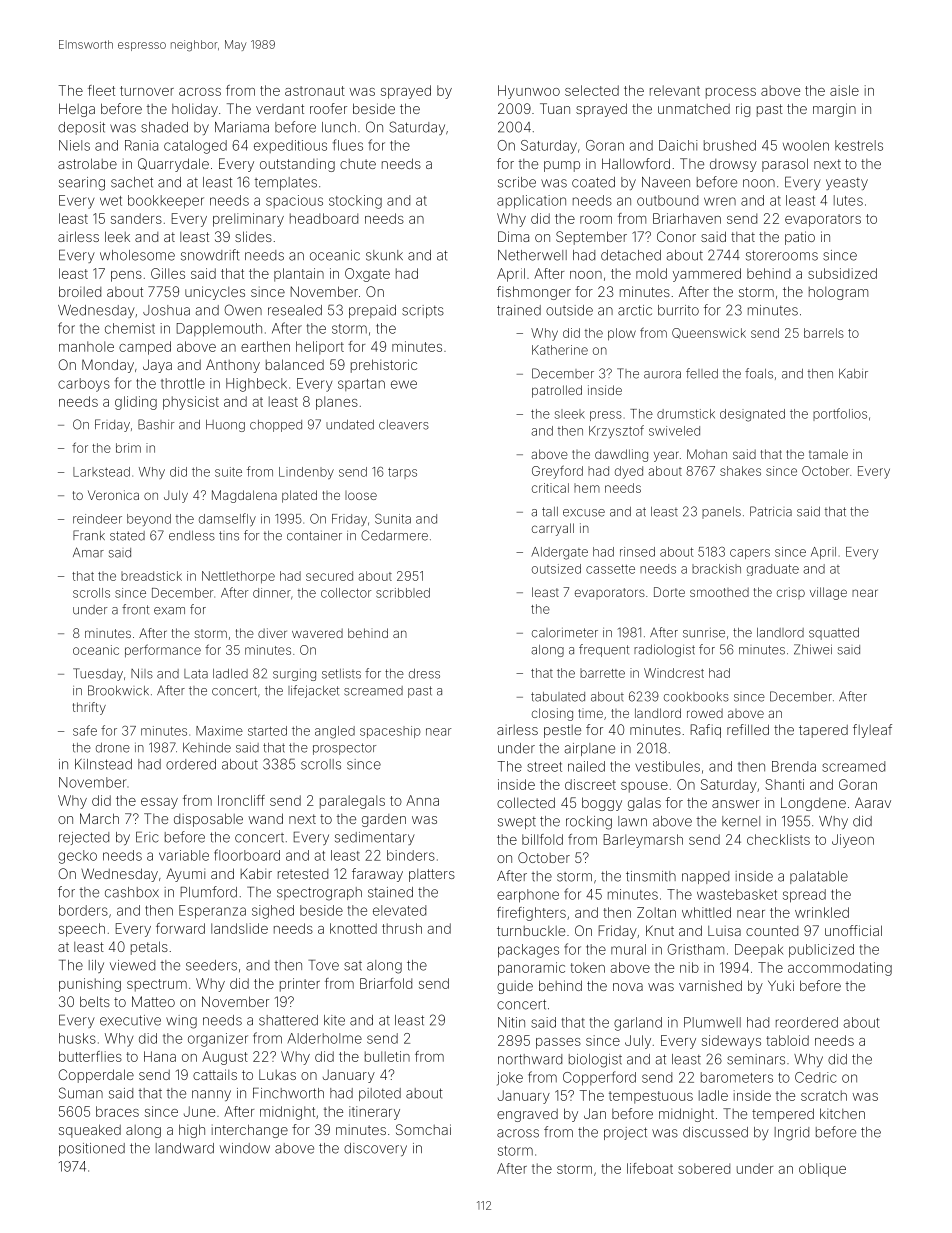 This screenshot has width=952, height=1233. I want to click on Brookwick, so click(118, 690).
